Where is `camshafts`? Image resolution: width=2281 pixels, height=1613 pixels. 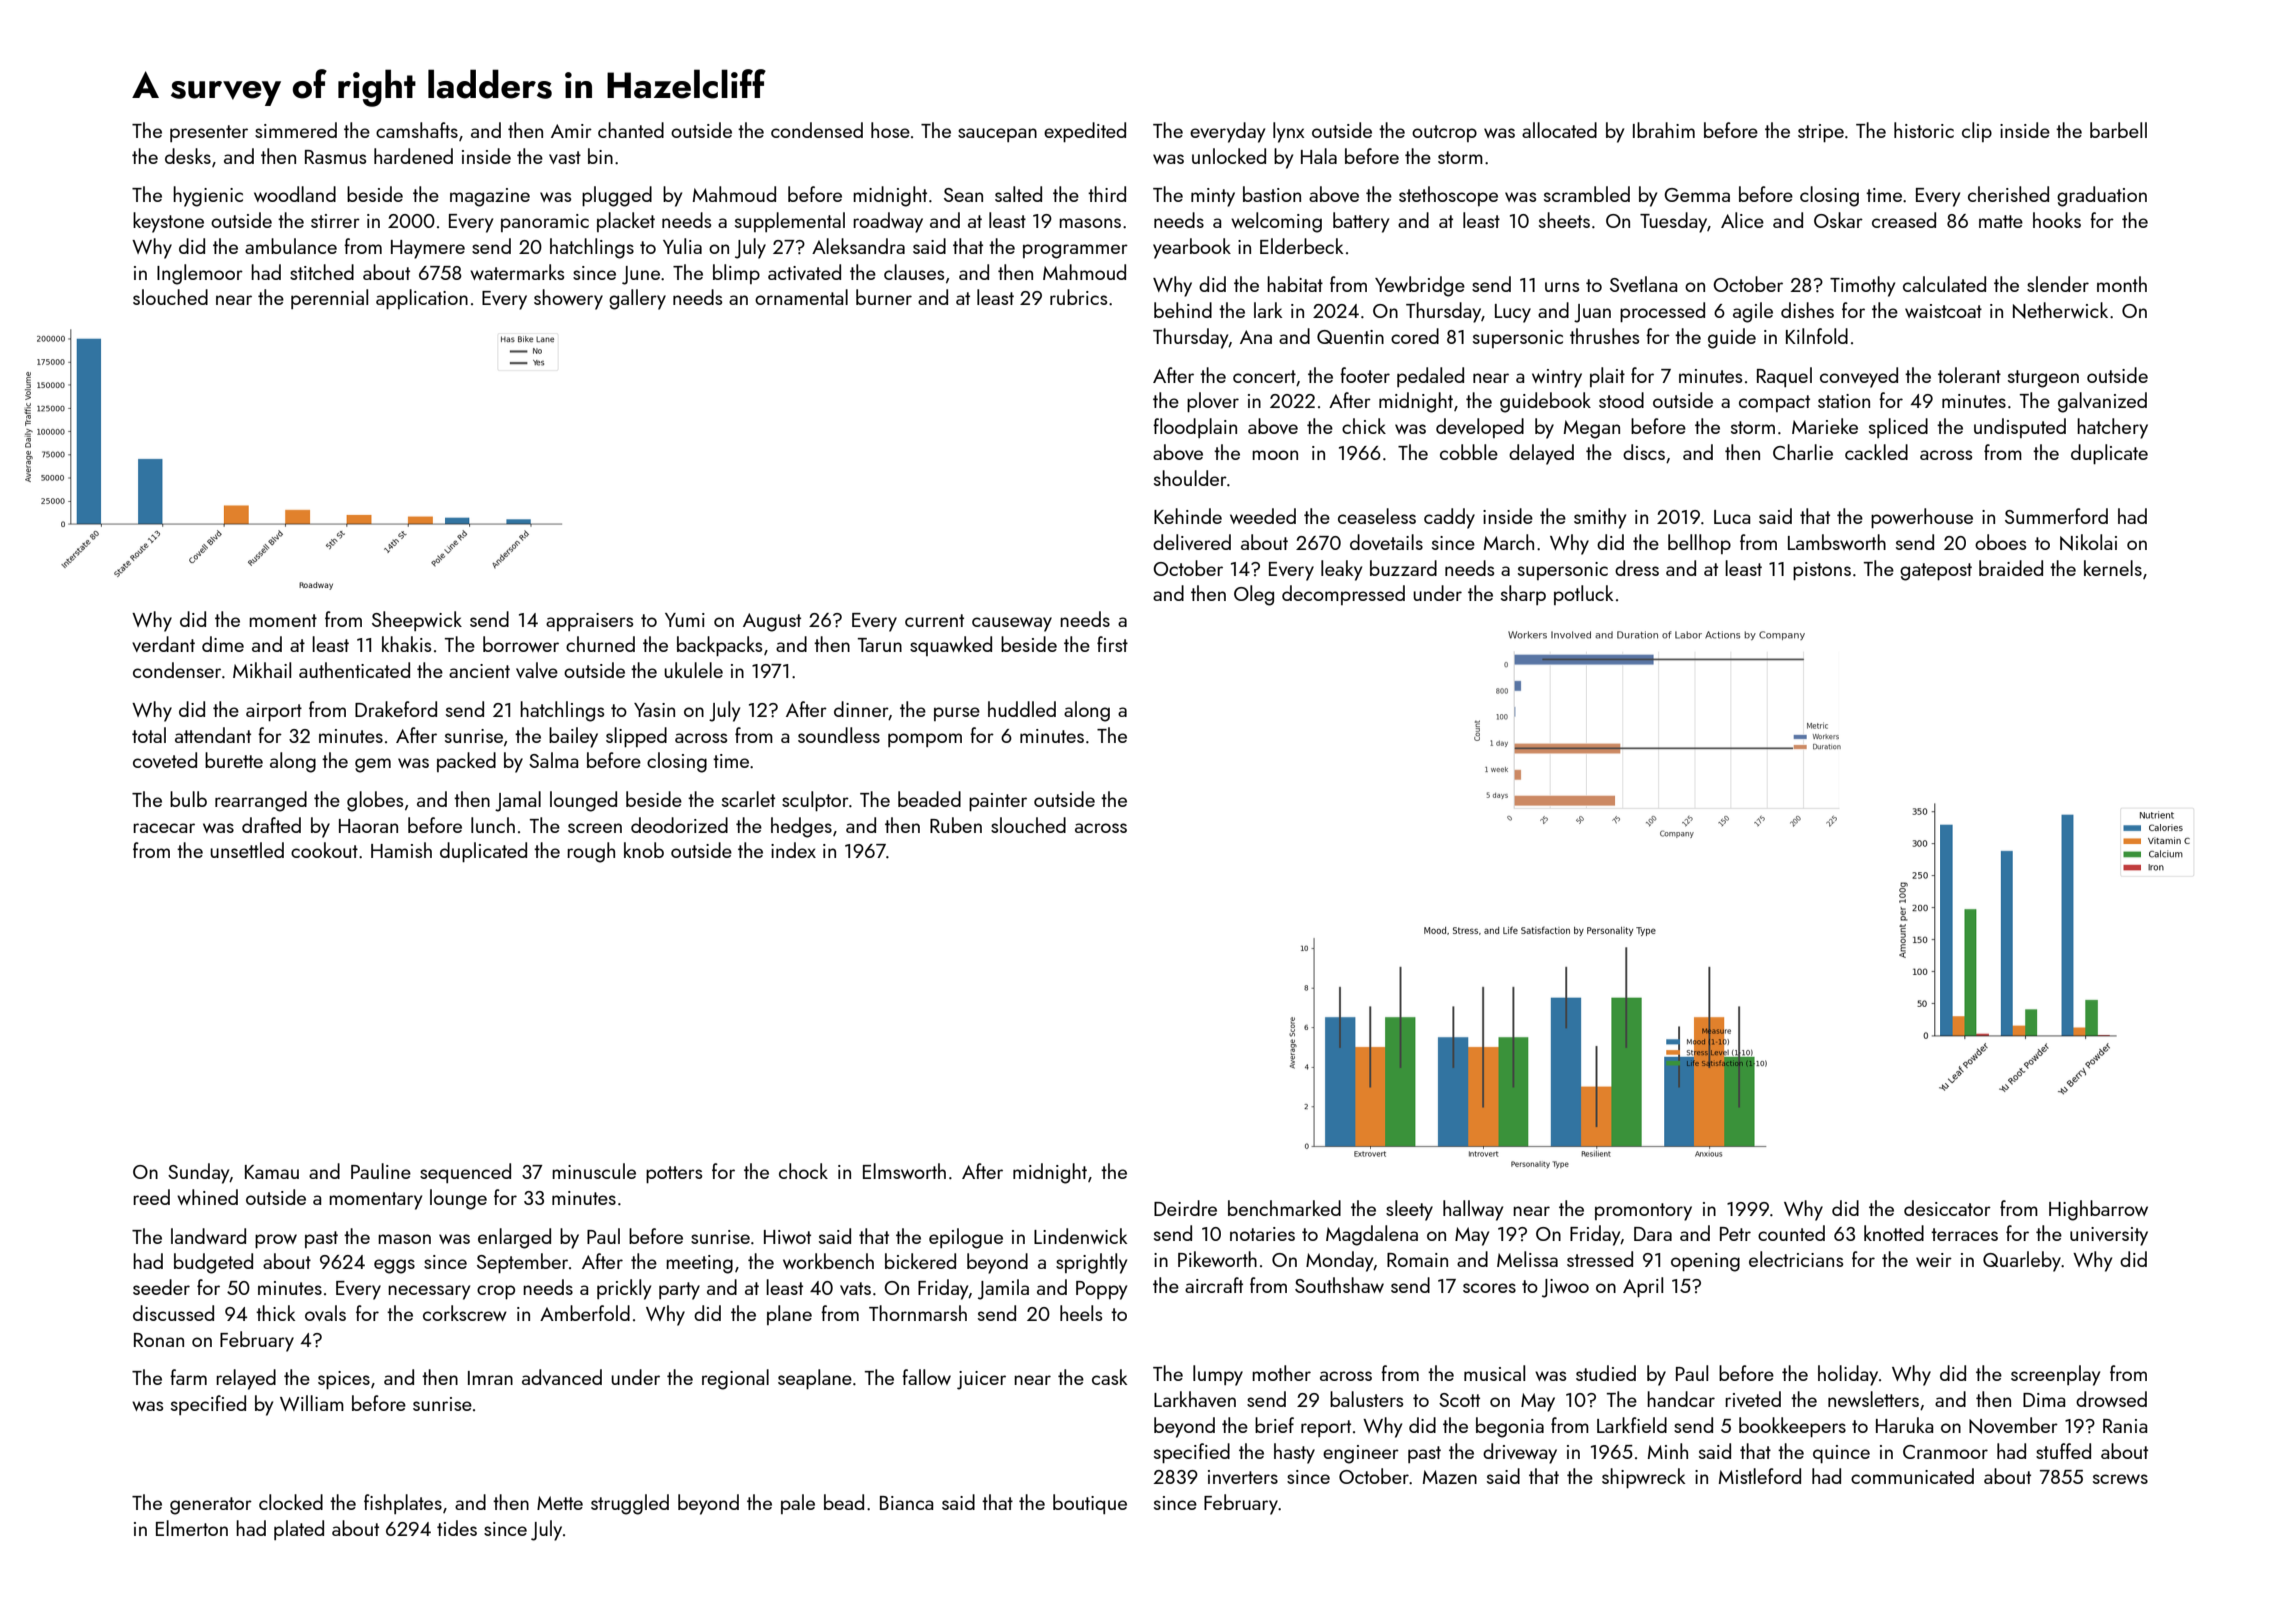 camshafts is located at coordinates (417, 130).
